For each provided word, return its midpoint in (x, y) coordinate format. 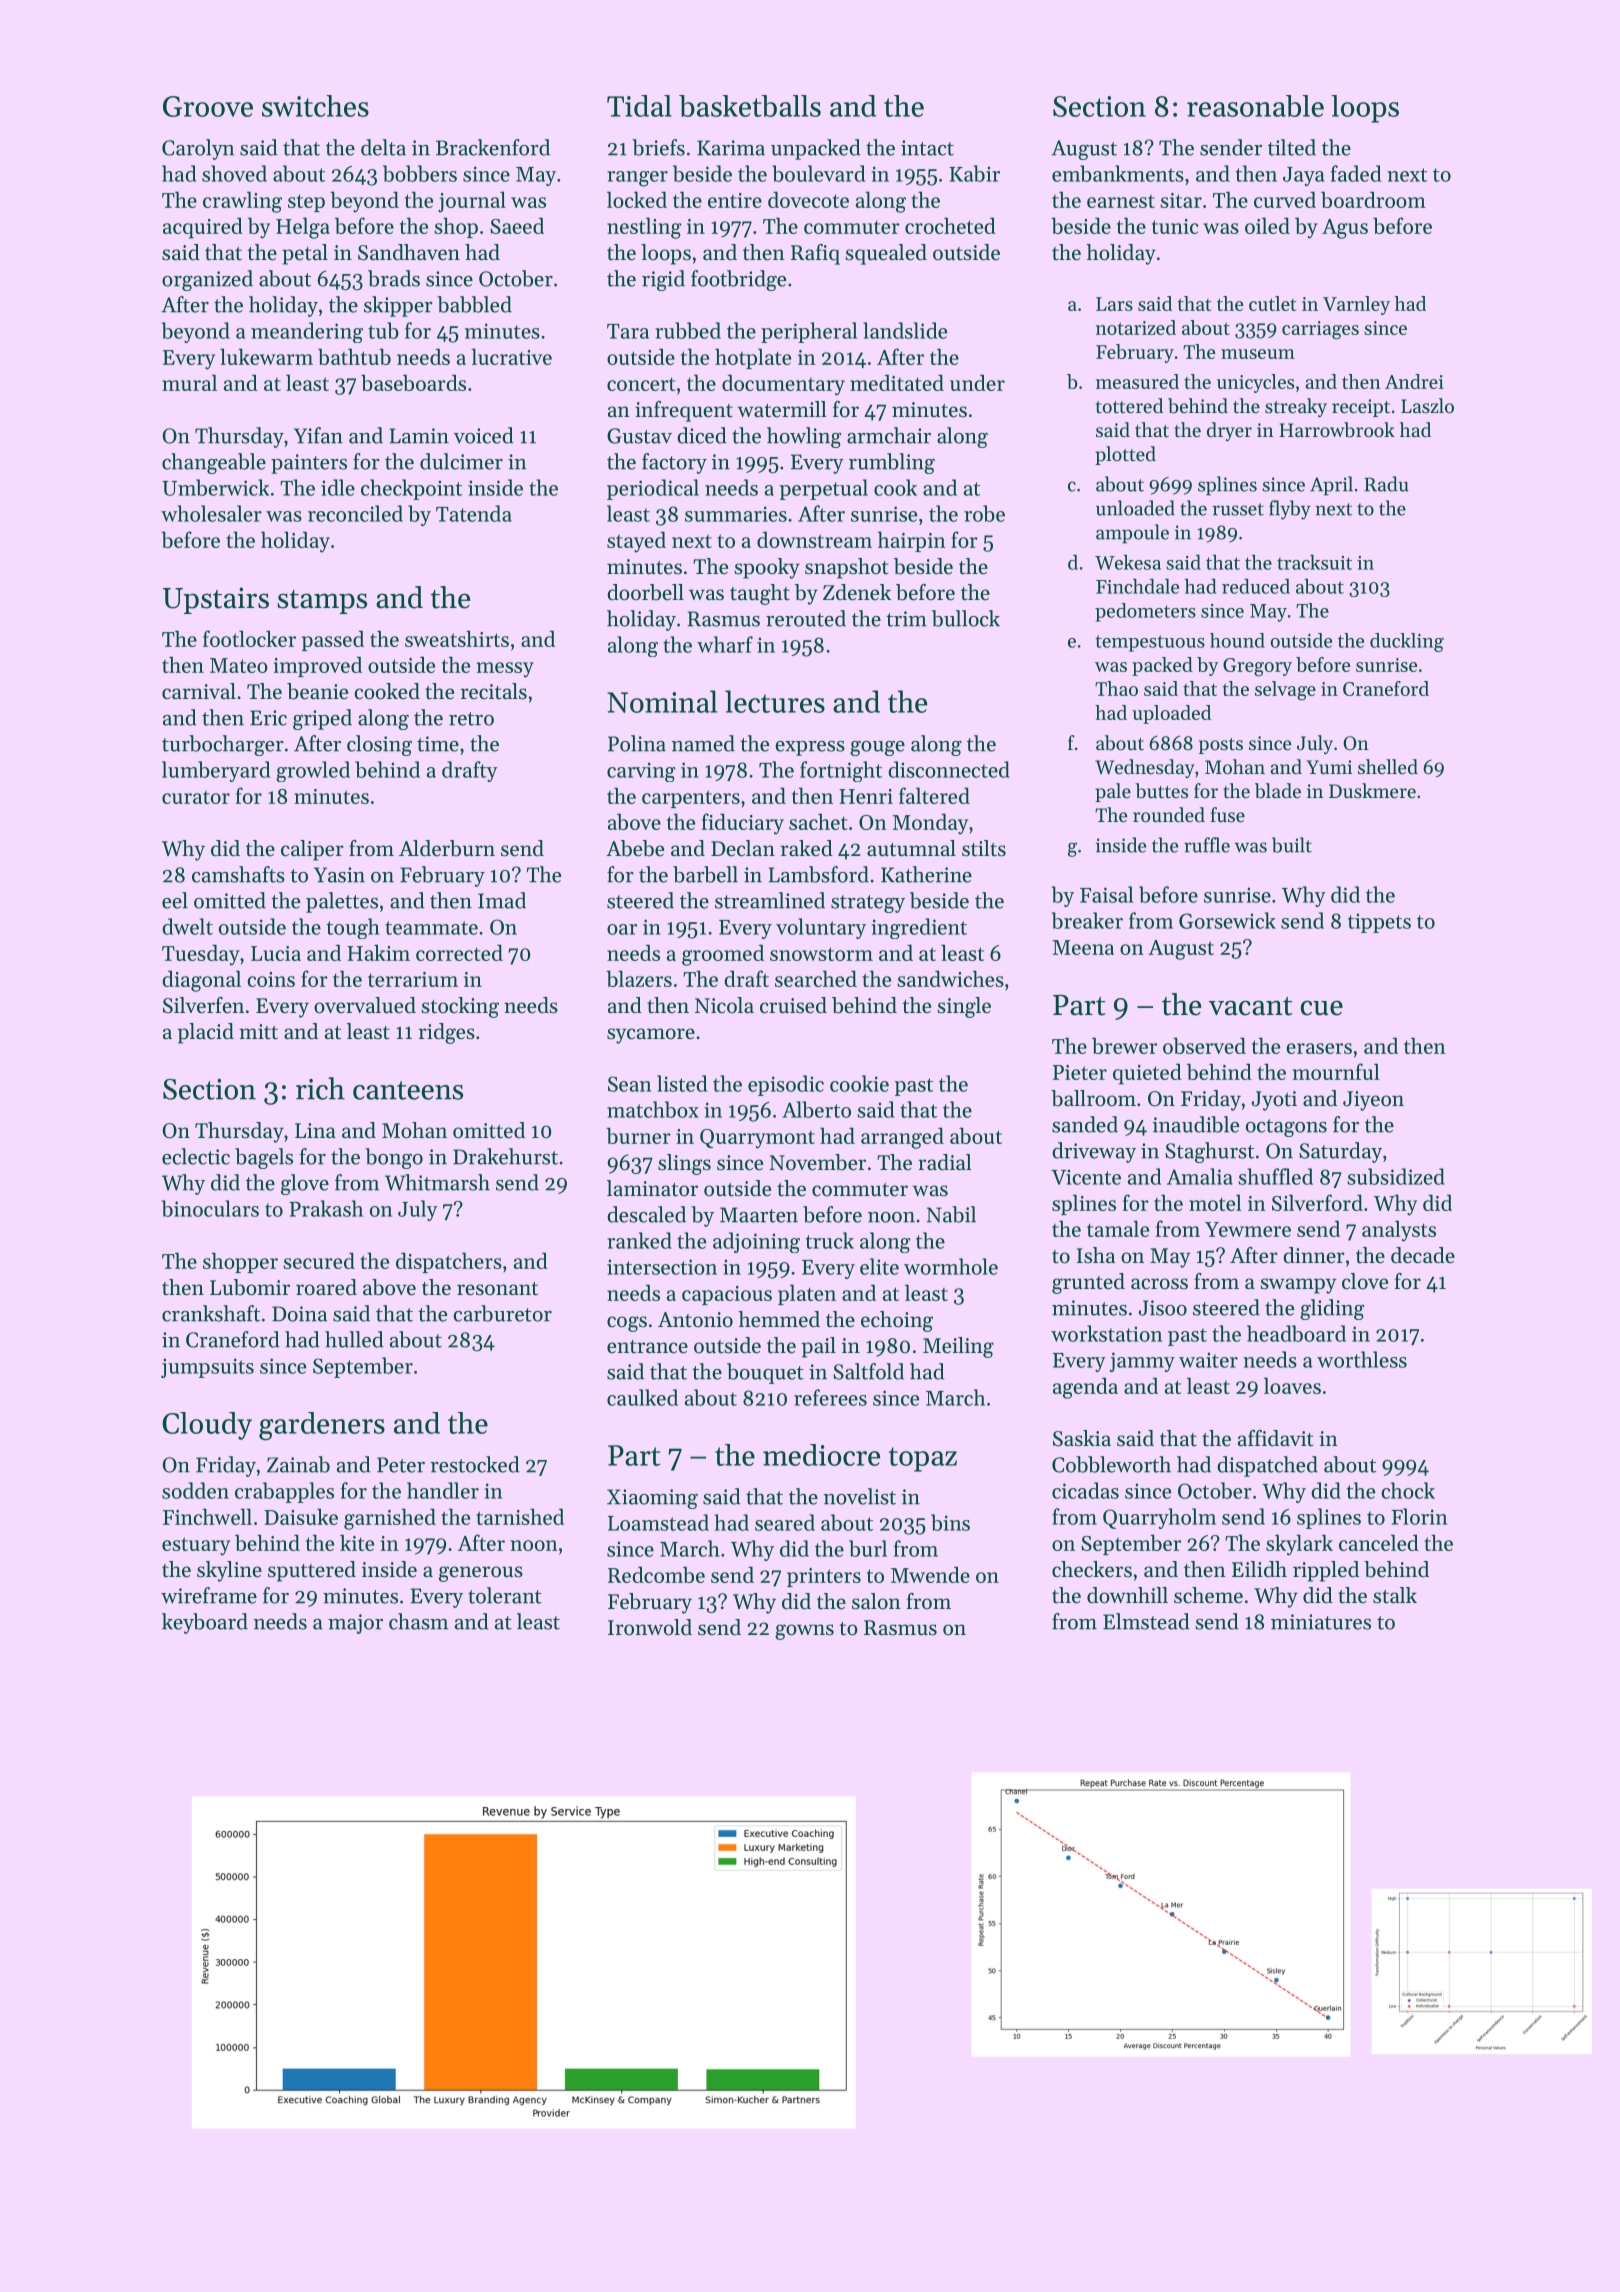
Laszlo (1427, 406)
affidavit (1276, 1438)
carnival (199, 691)
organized (207, 280)
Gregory (1257, 667)
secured (319, 1260)
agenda (1085, 1388)
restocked (475, 1464)
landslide (905, 330)
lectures (775, 701)
